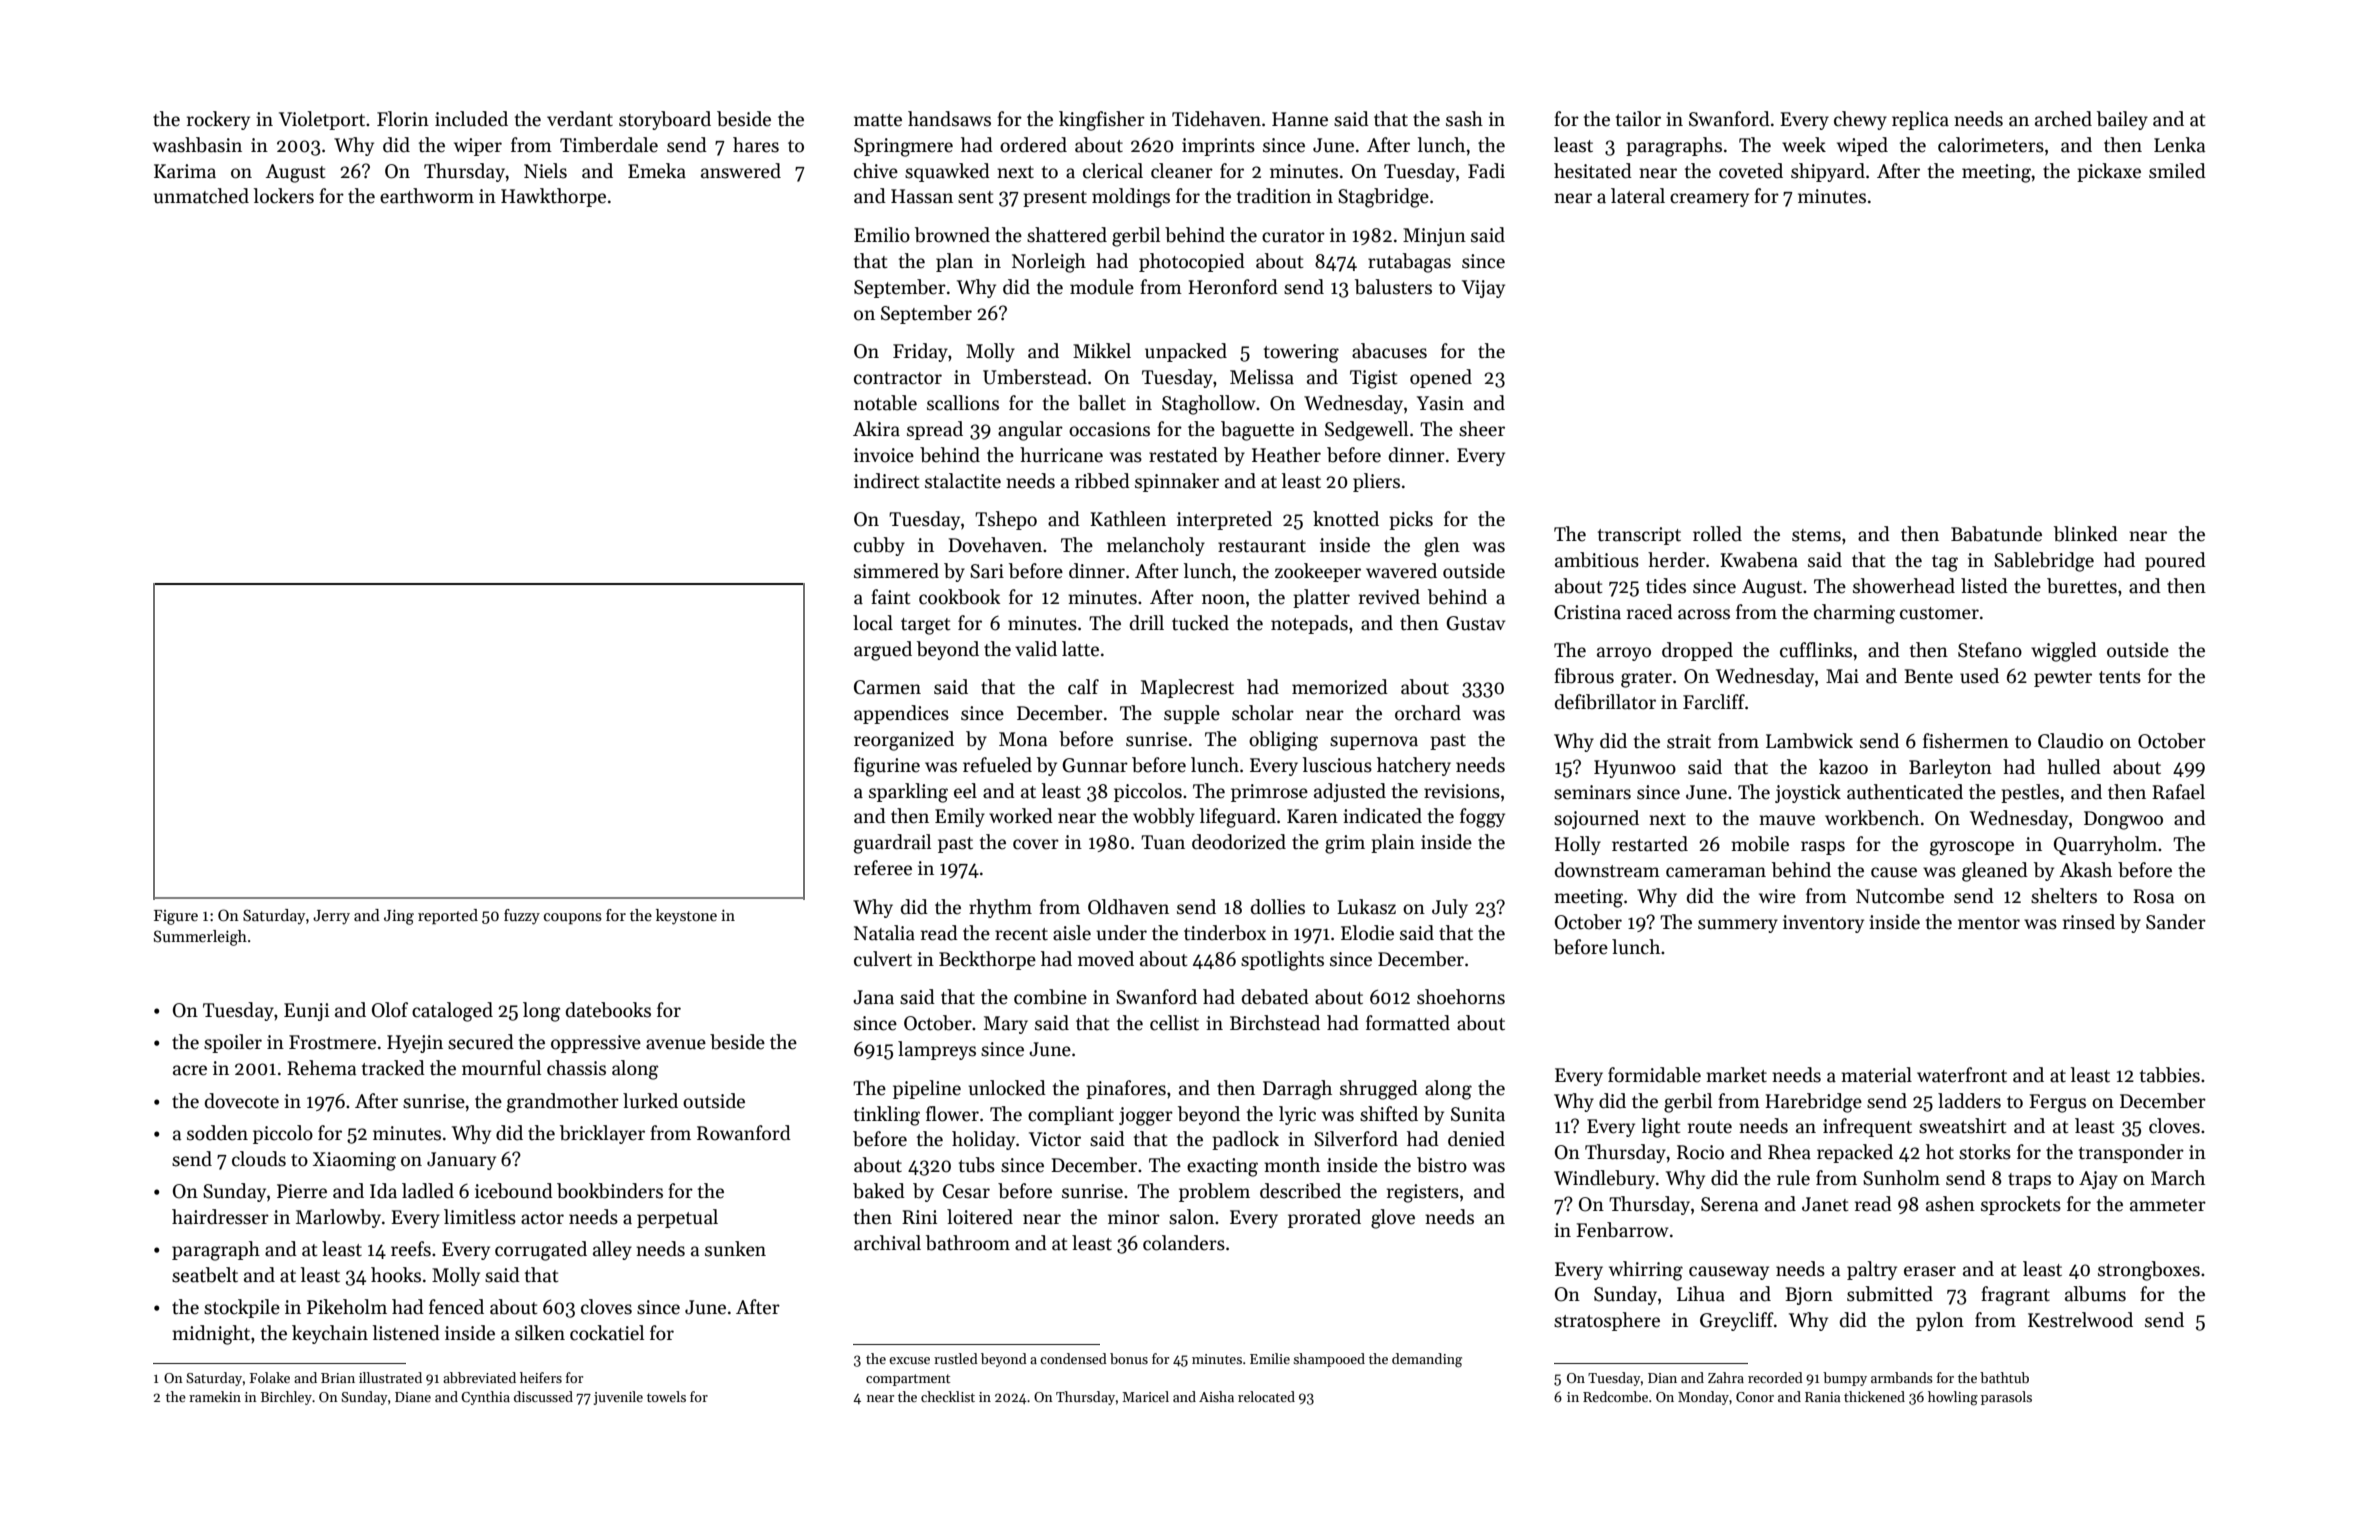  I want to click on pickaxe, so click(2109, 172).
